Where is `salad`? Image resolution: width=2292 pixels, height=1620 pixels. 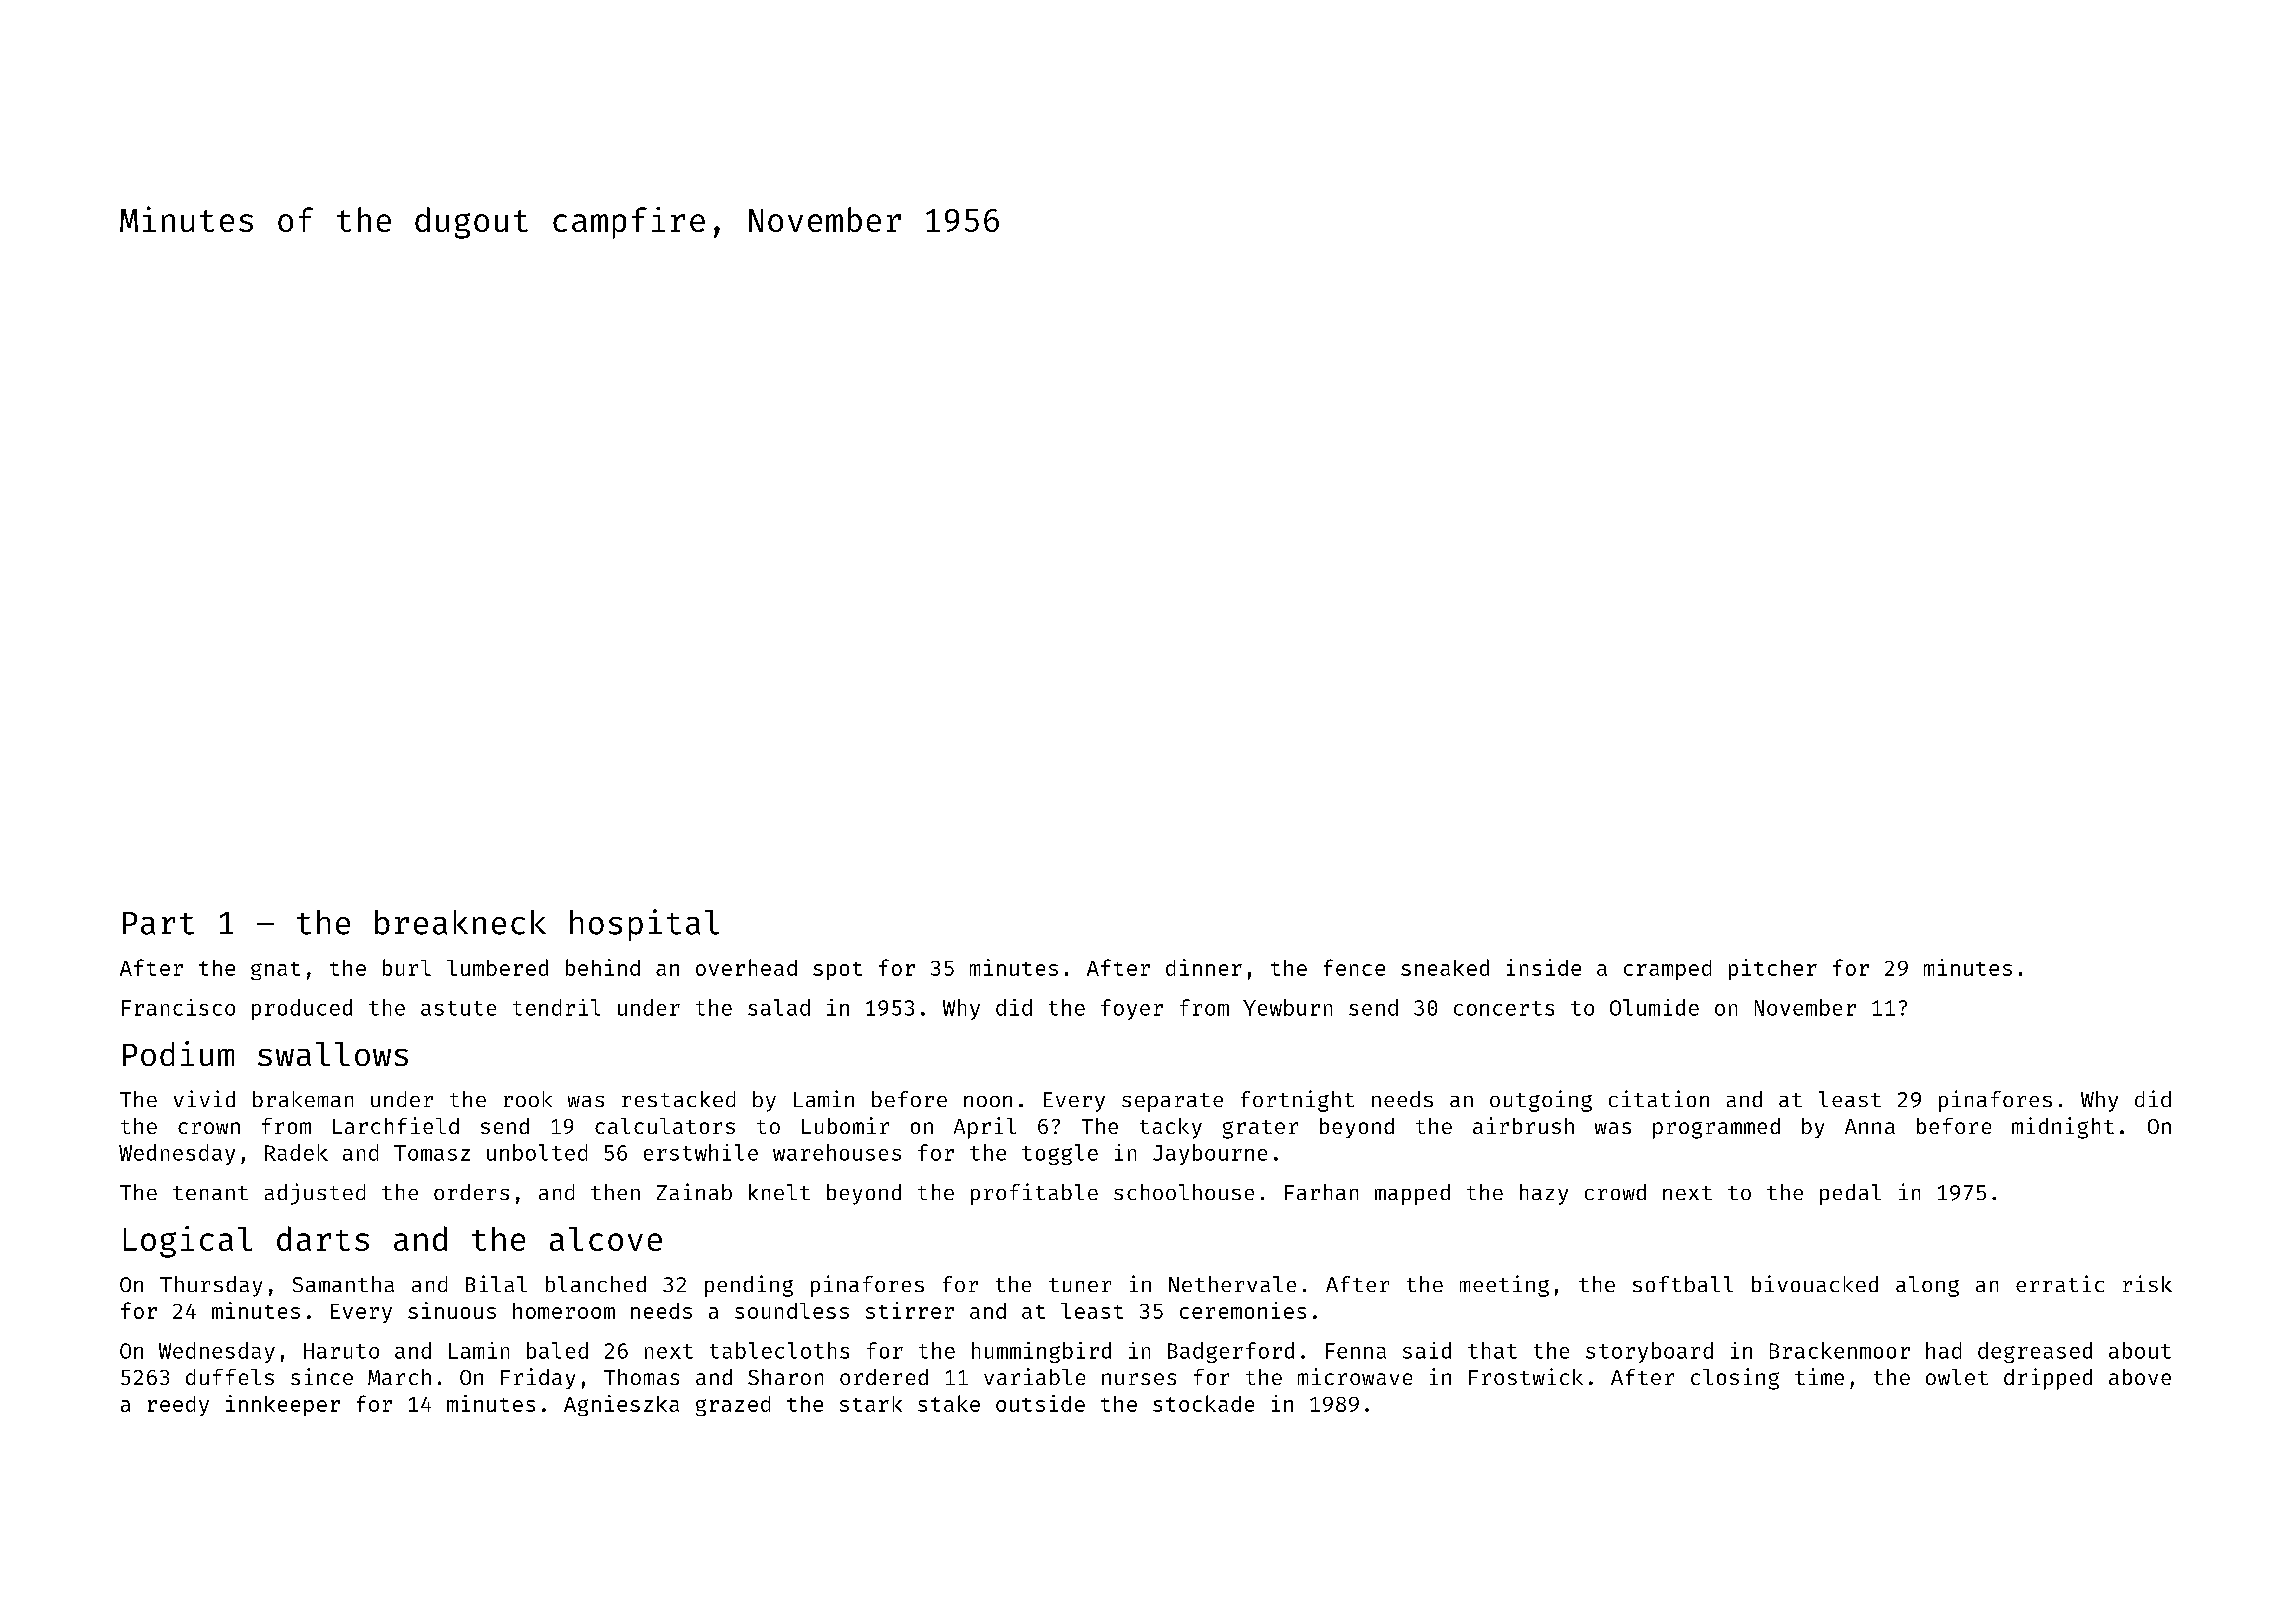 salad is located at coordinates (779, 1007).
